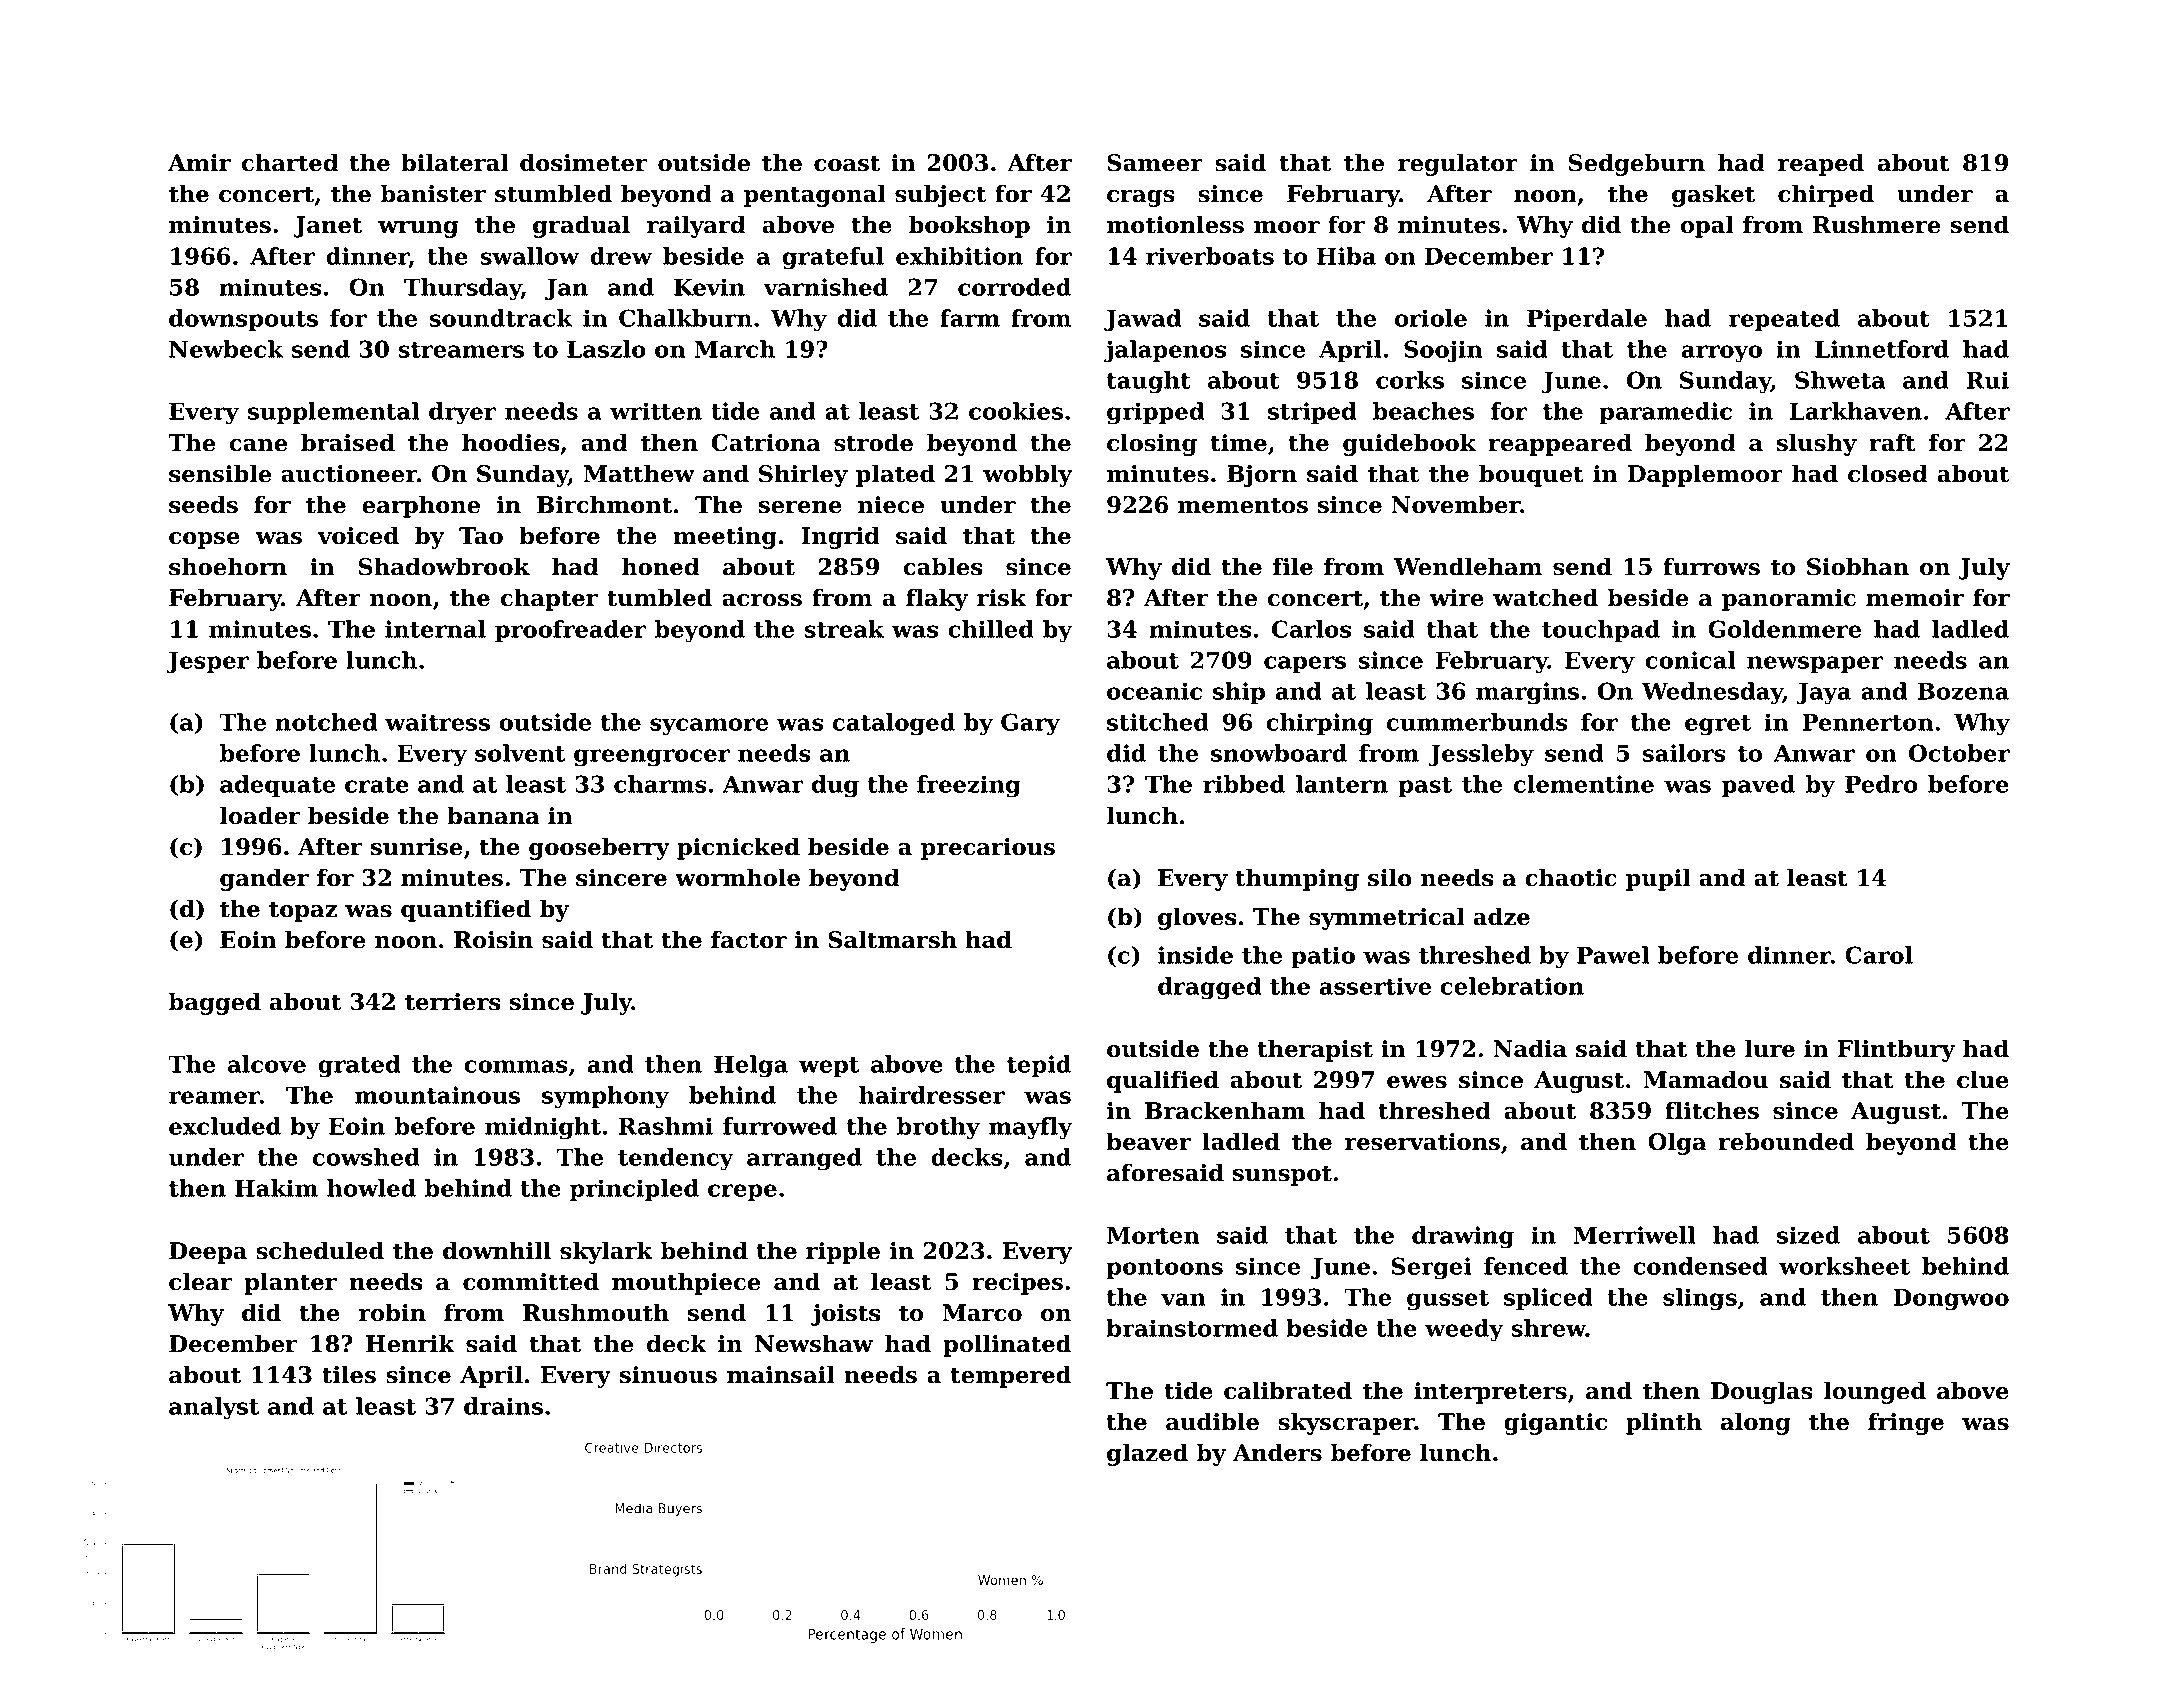 This screenshot has width=2178, height=1683. What do you see at coordinates (749, 939) in the screenshot?
I see `factor` at bounding box center [749, 939].
